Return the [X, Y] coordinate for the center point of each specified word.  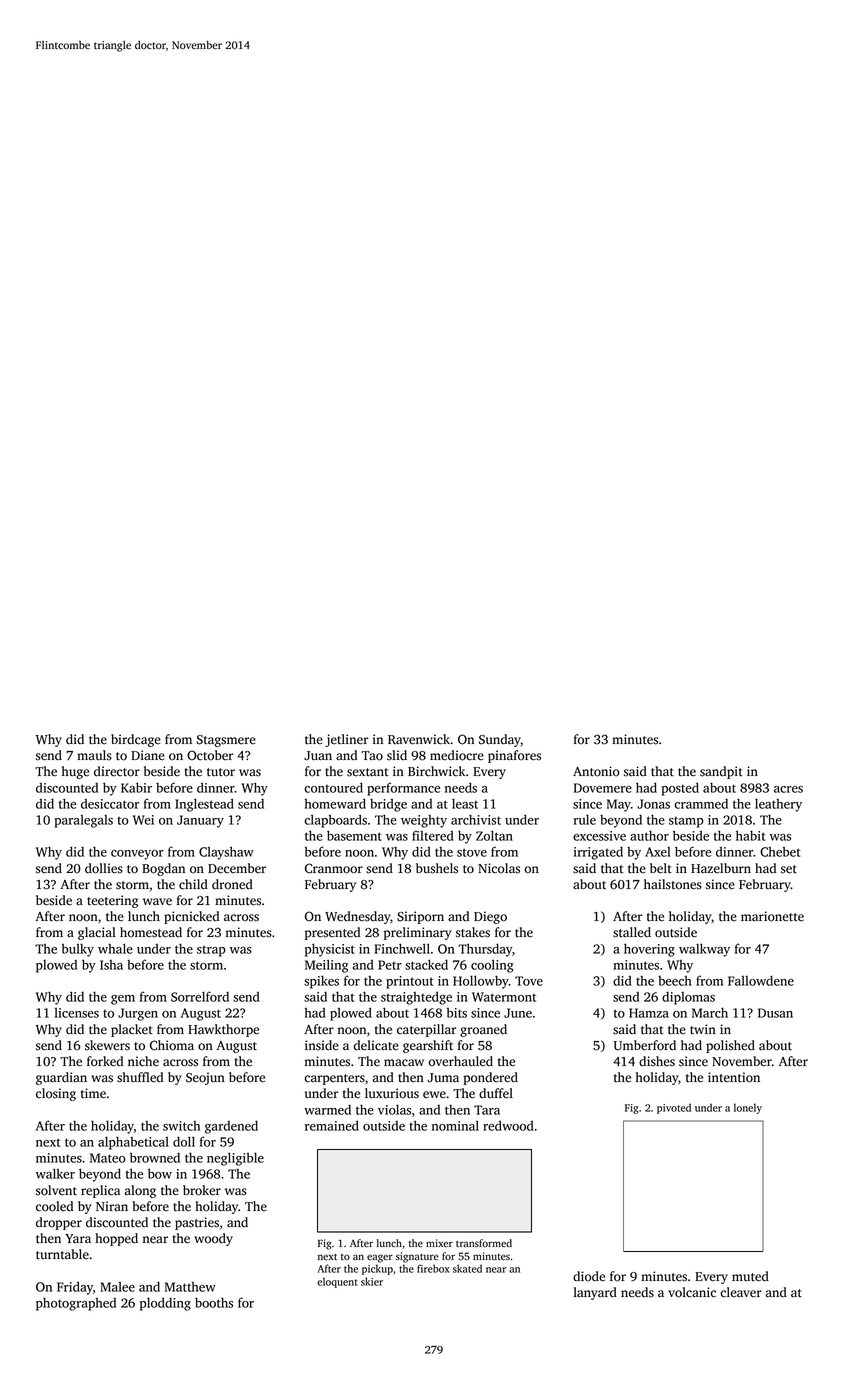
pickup [377, 1269]
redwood [508, 1125]
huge [75, 772]
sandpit [721, 772]
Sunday [500, 740]
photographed [76, 1304]
